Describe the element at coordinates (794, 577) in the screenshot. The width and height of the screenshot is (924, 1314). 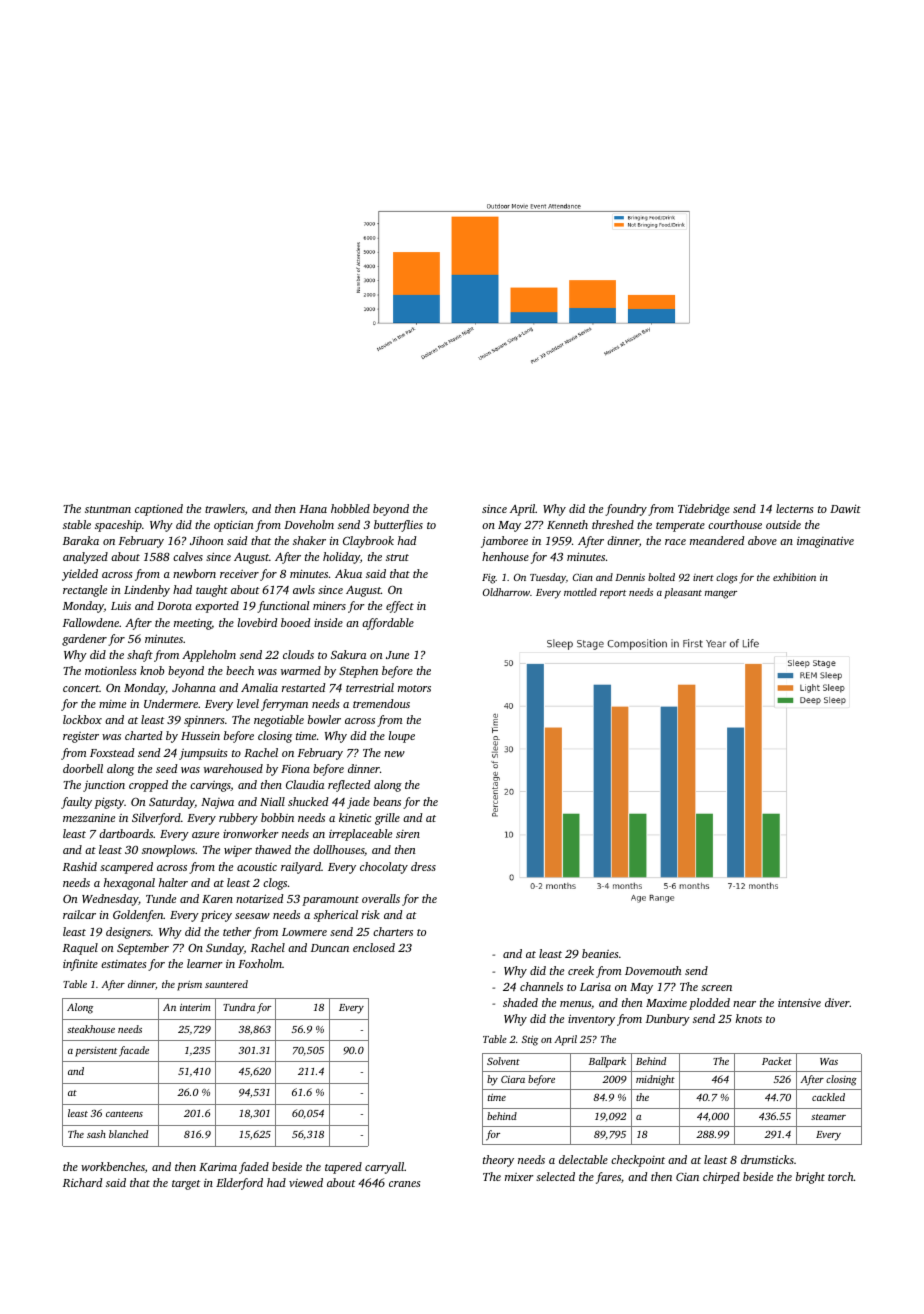
I see `exhibition` at that location.
